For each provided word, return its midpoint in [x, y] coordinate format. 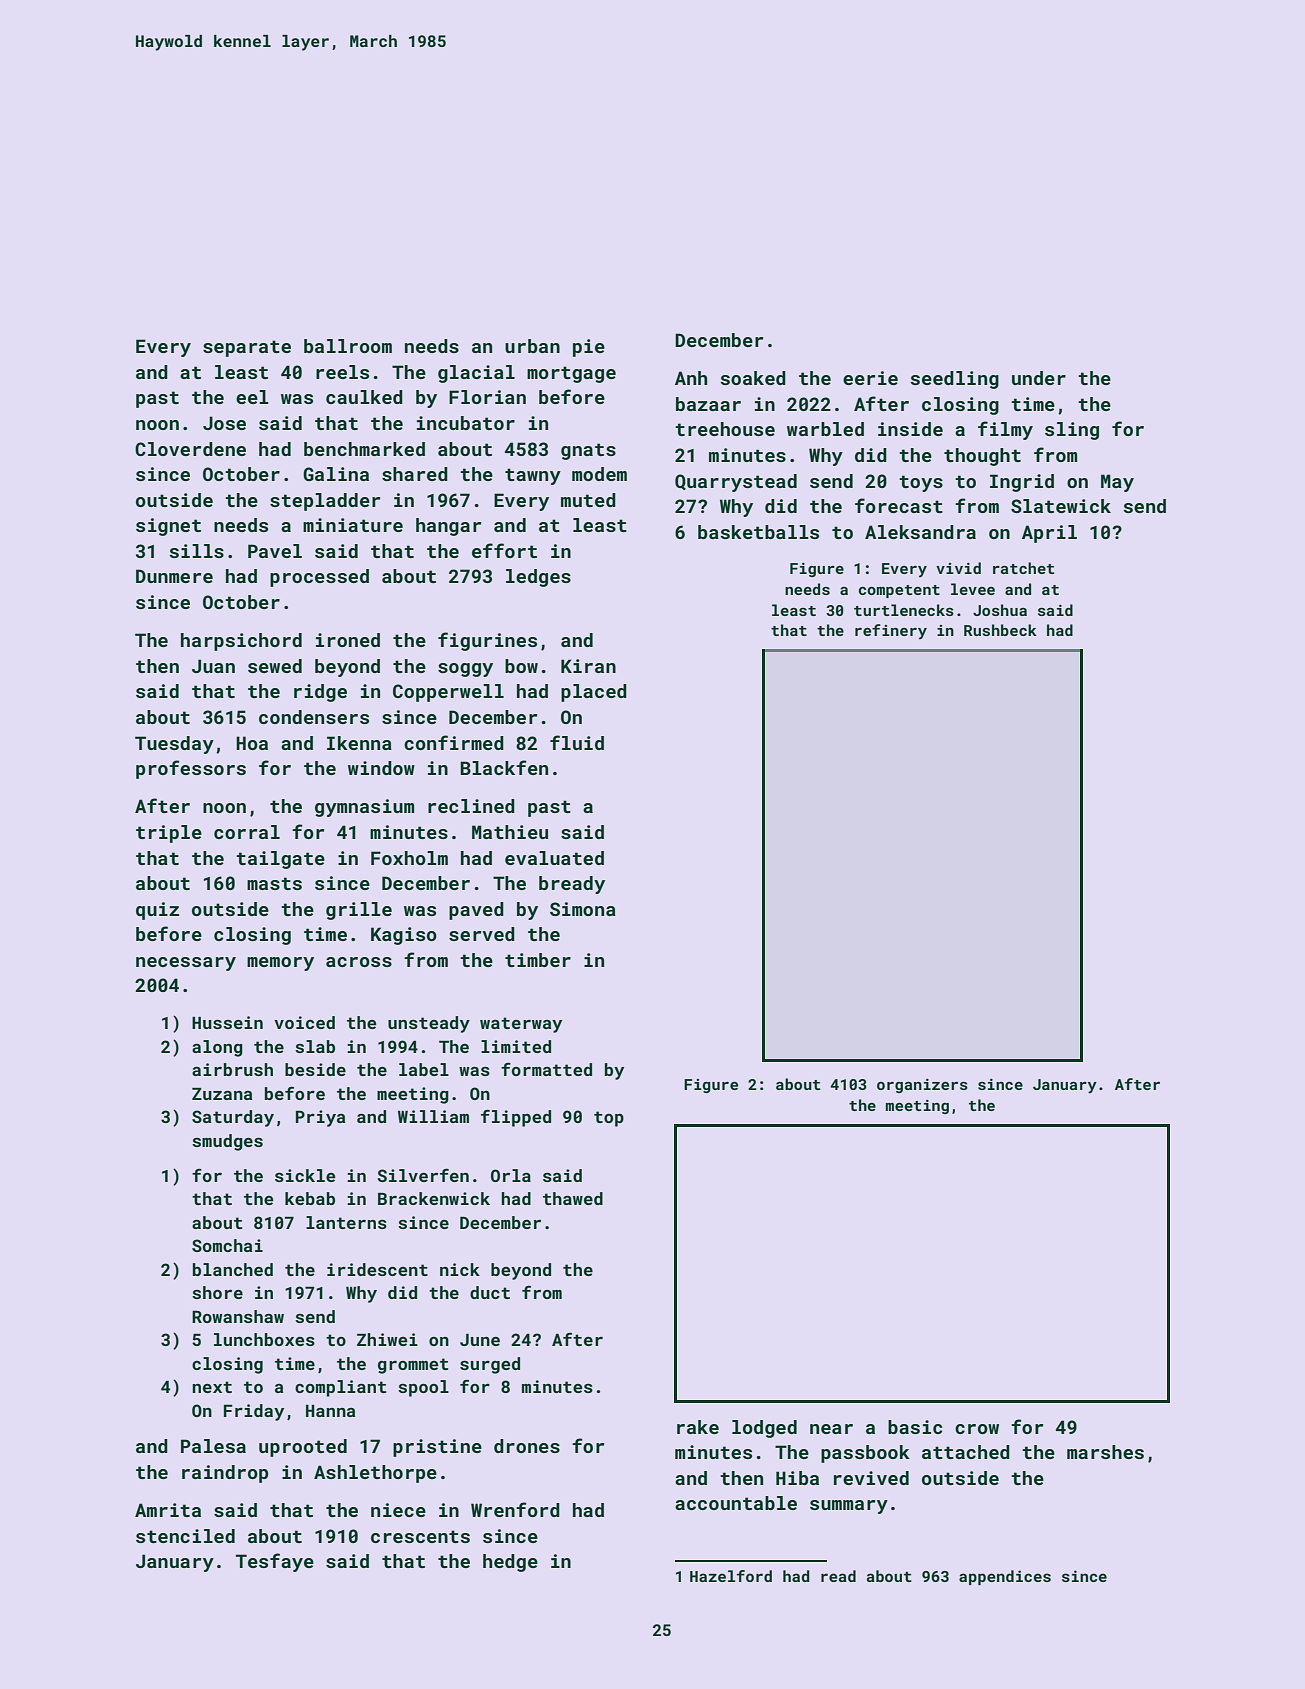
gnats [588, 451]
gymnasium [364, 808]
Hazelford [731, 1576]
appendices [1005, 1577]
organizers [922, 1086]
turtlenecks [904, 610]
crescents [420, 1536]
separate [247, 348]
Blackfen [504, 767]
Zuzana [222, 1094]
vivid [958, 568]
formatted [546, 1069]
